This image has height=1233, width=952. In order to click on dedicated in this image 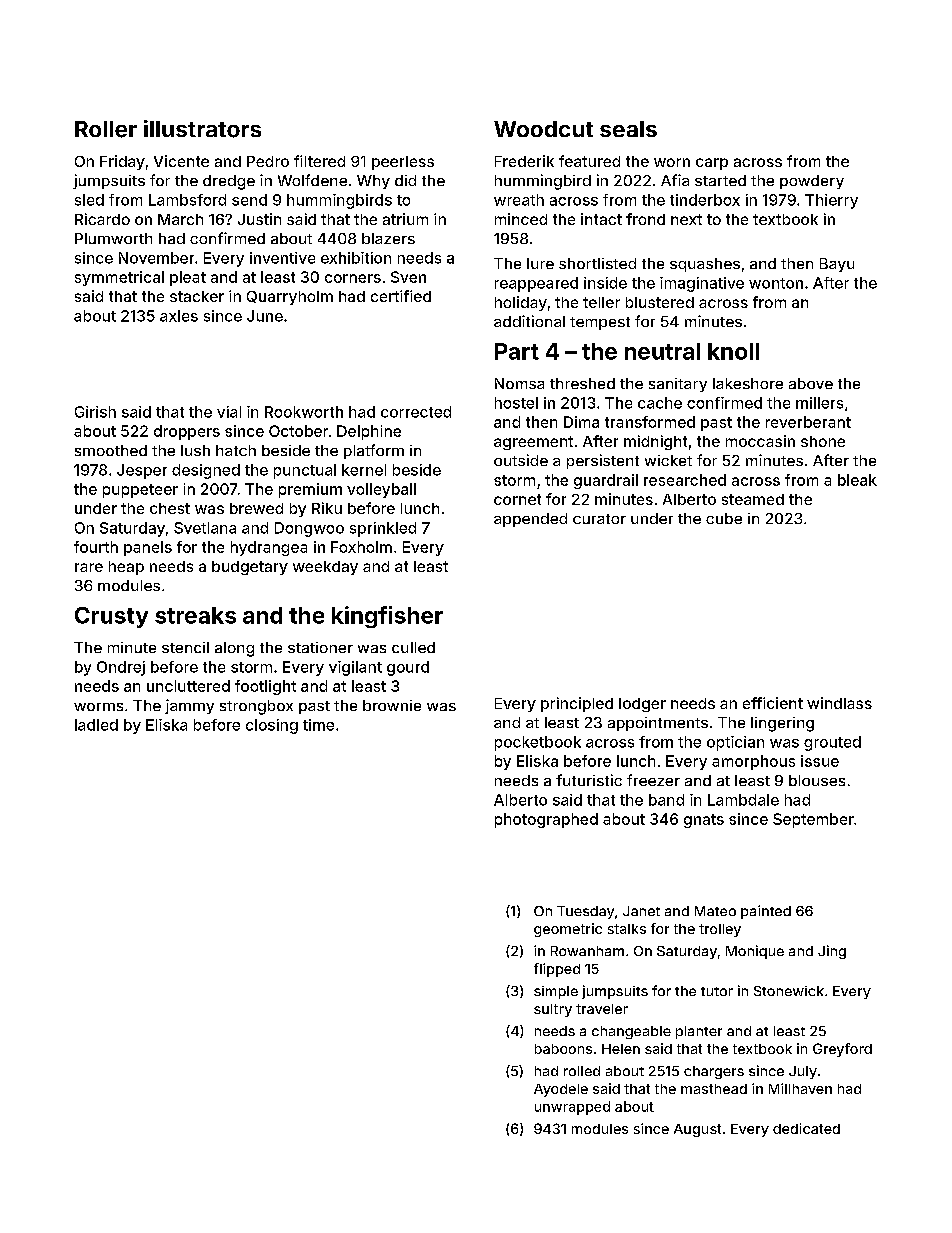, I will do `click(806, 1128)`.
